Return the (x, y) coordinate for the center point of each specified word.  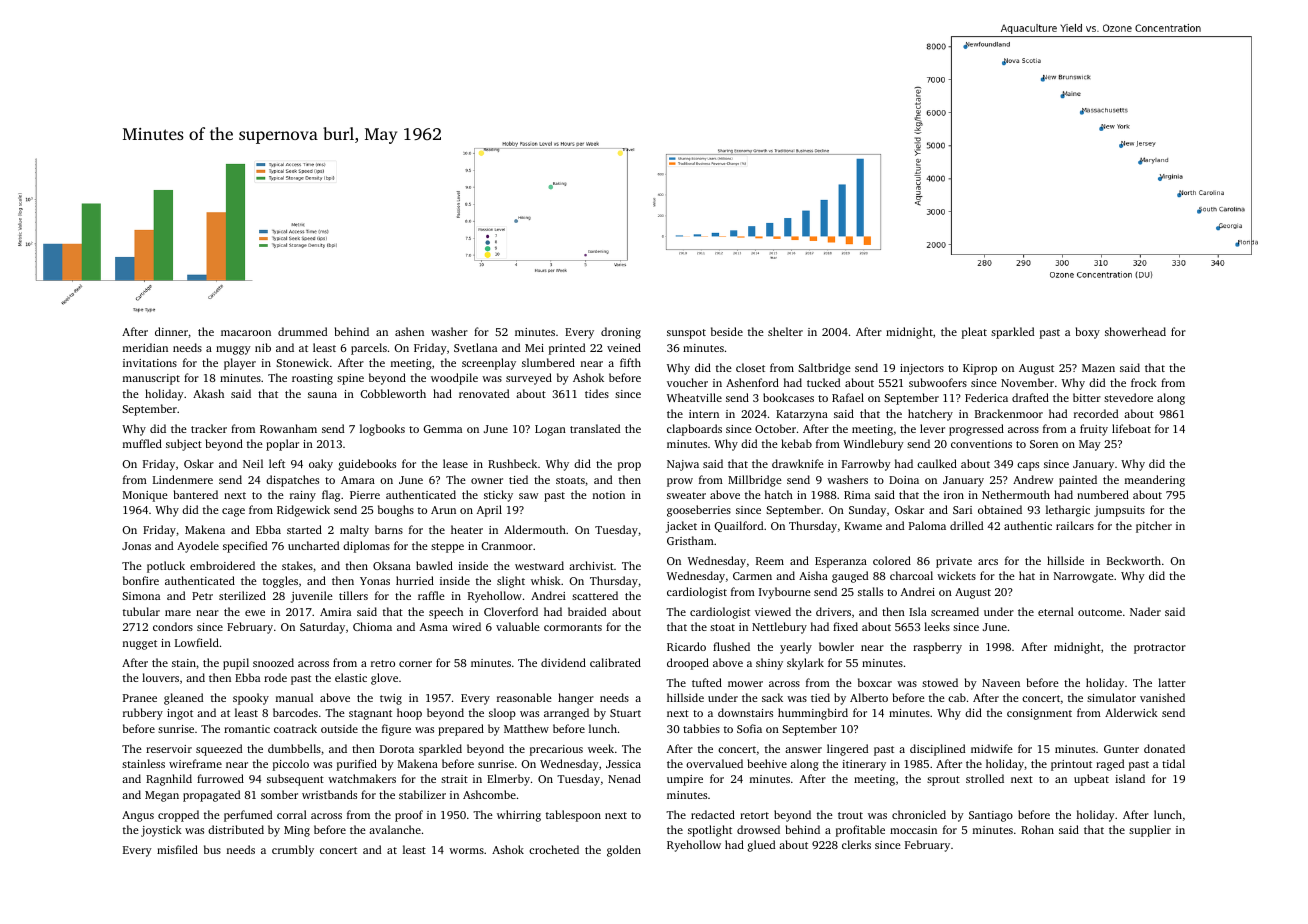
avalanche (395, 829)
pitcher (1154, 527)
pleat (974, 333)
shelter (785, 331)
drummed (302, 331)
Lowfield (197, 642)
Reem (770, 561)
